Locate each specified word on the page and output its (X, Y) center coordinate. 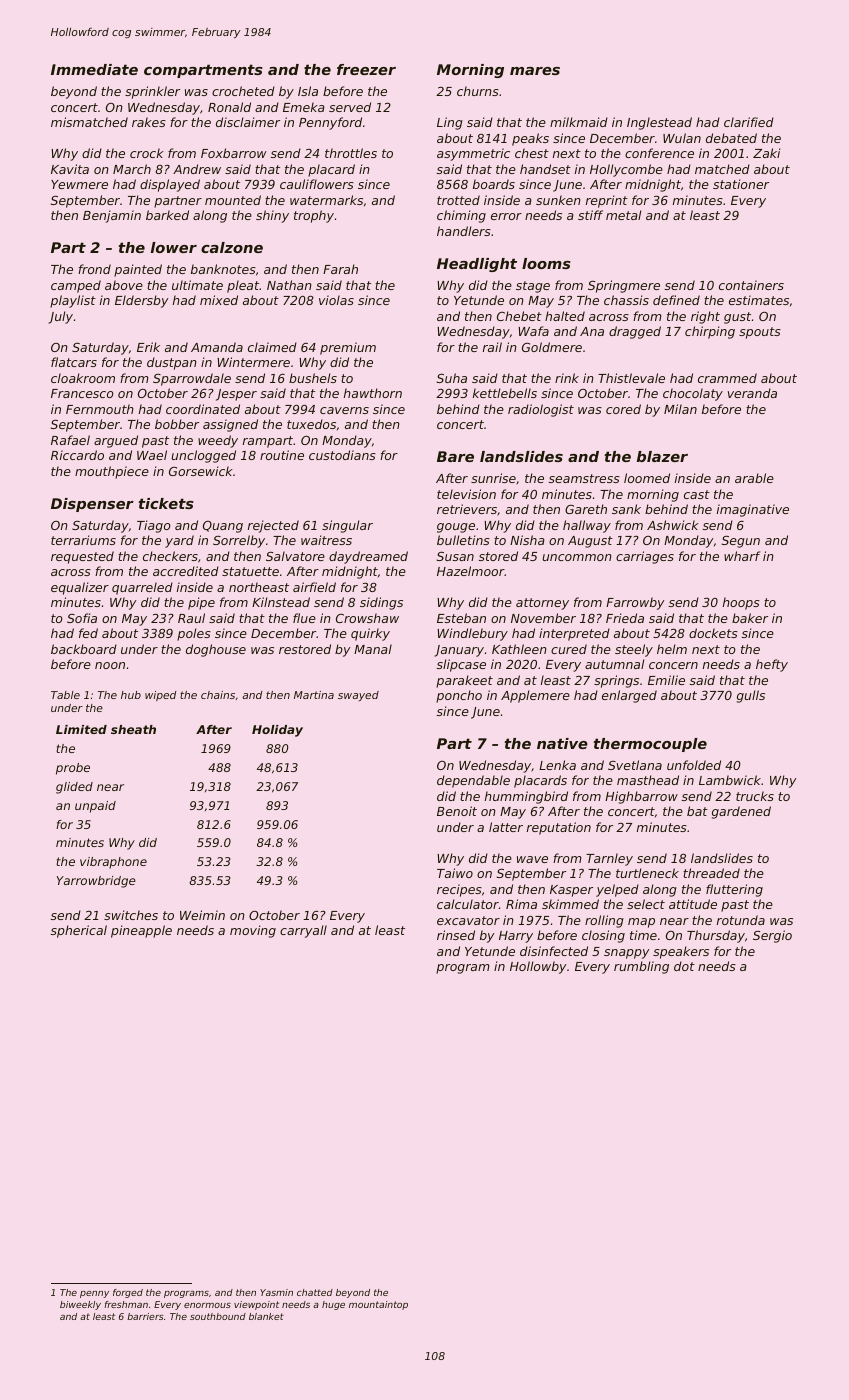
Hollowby (538, 967)
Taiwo (455, 873)
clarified (749, 122)
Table (65, 695)
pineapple (141, 931)
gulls (751, 696)
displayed (170, 185)
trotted (458, 200)
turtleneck (647, 873)
